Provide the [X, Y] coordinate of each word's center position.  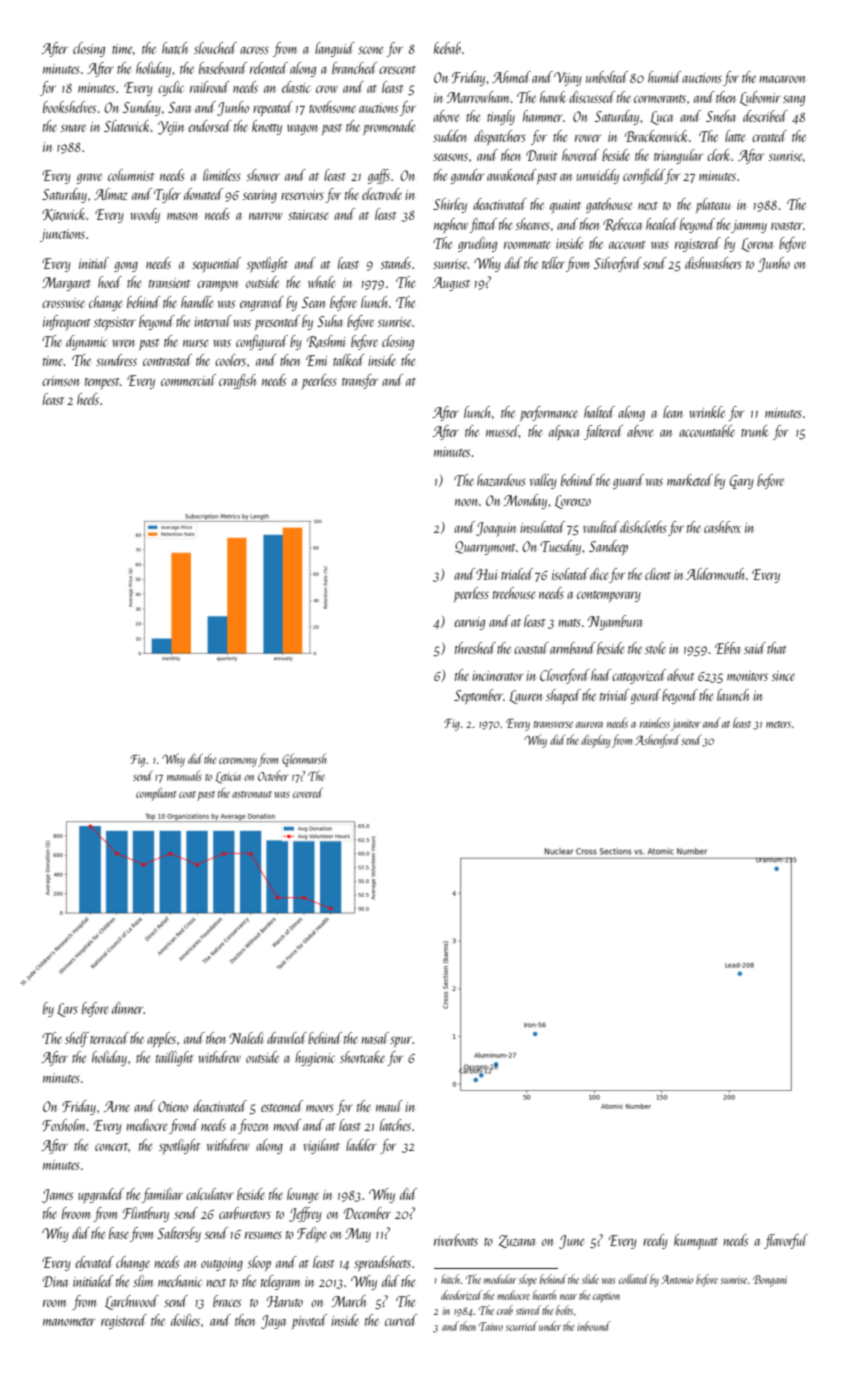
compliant [156, 794]
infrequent [66, 323]
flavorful [786, 1241]
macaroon [782, 79]
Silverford [618, 264]
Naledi [246, 1038]
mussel [502, 431]
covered [308, 792]
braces [227, 1301]
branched [354, 68]
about [680, 675]
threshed [475, 648]
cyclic [171, 88]
